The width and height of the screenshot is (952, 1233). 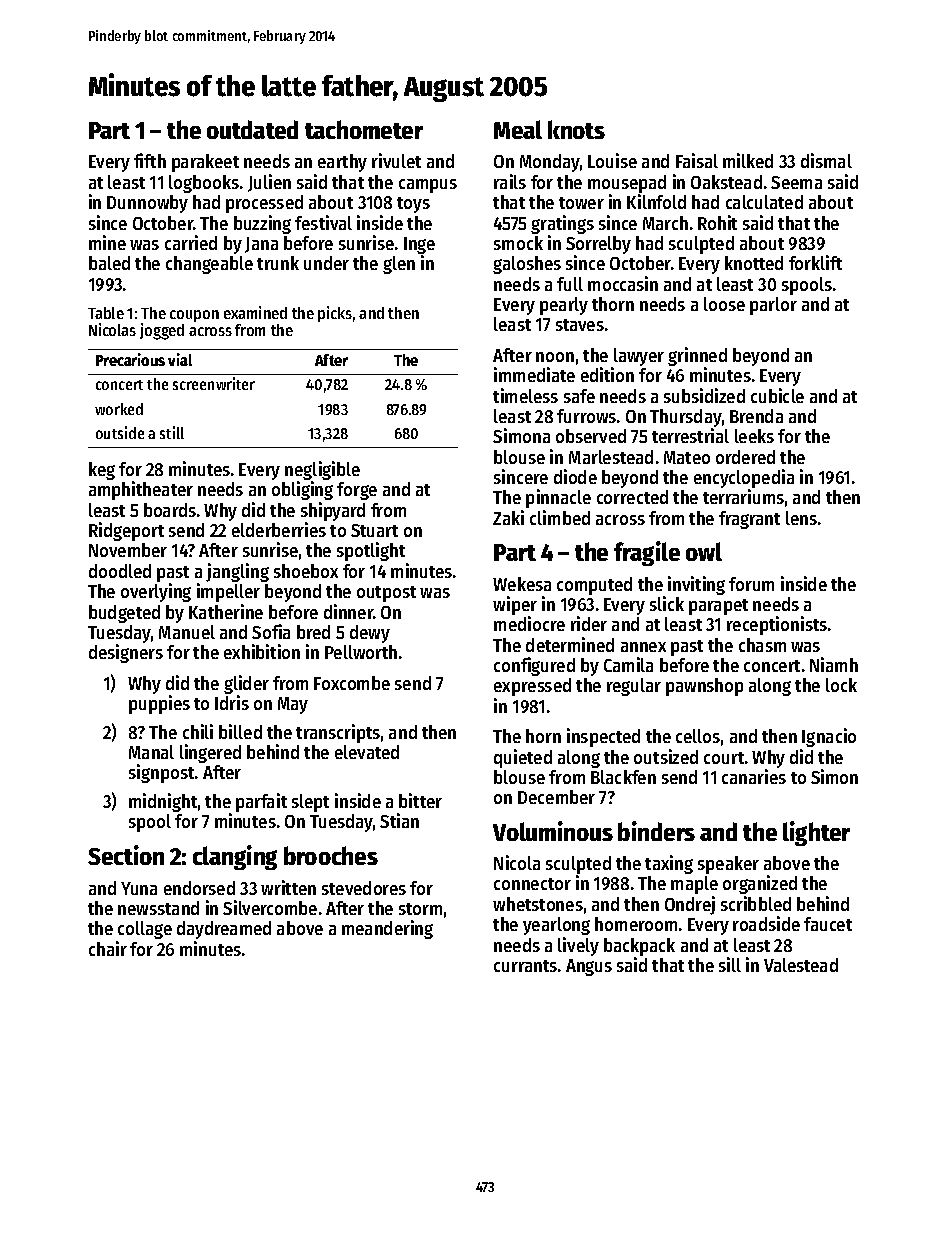 I want to click on midnight, so click(x=163, y=802).
